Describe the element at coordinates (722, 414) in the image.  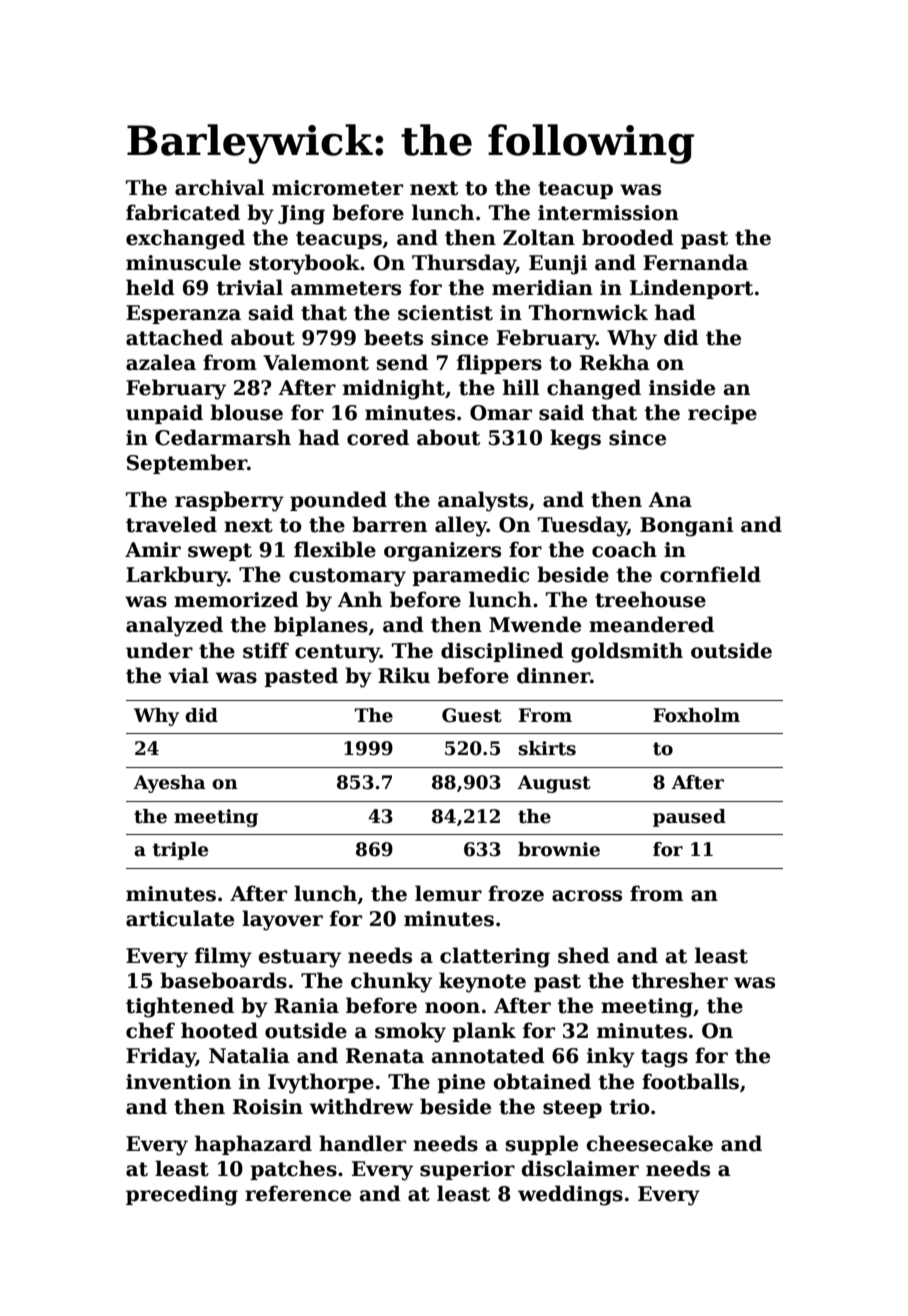
I see `recipe` at that location.
